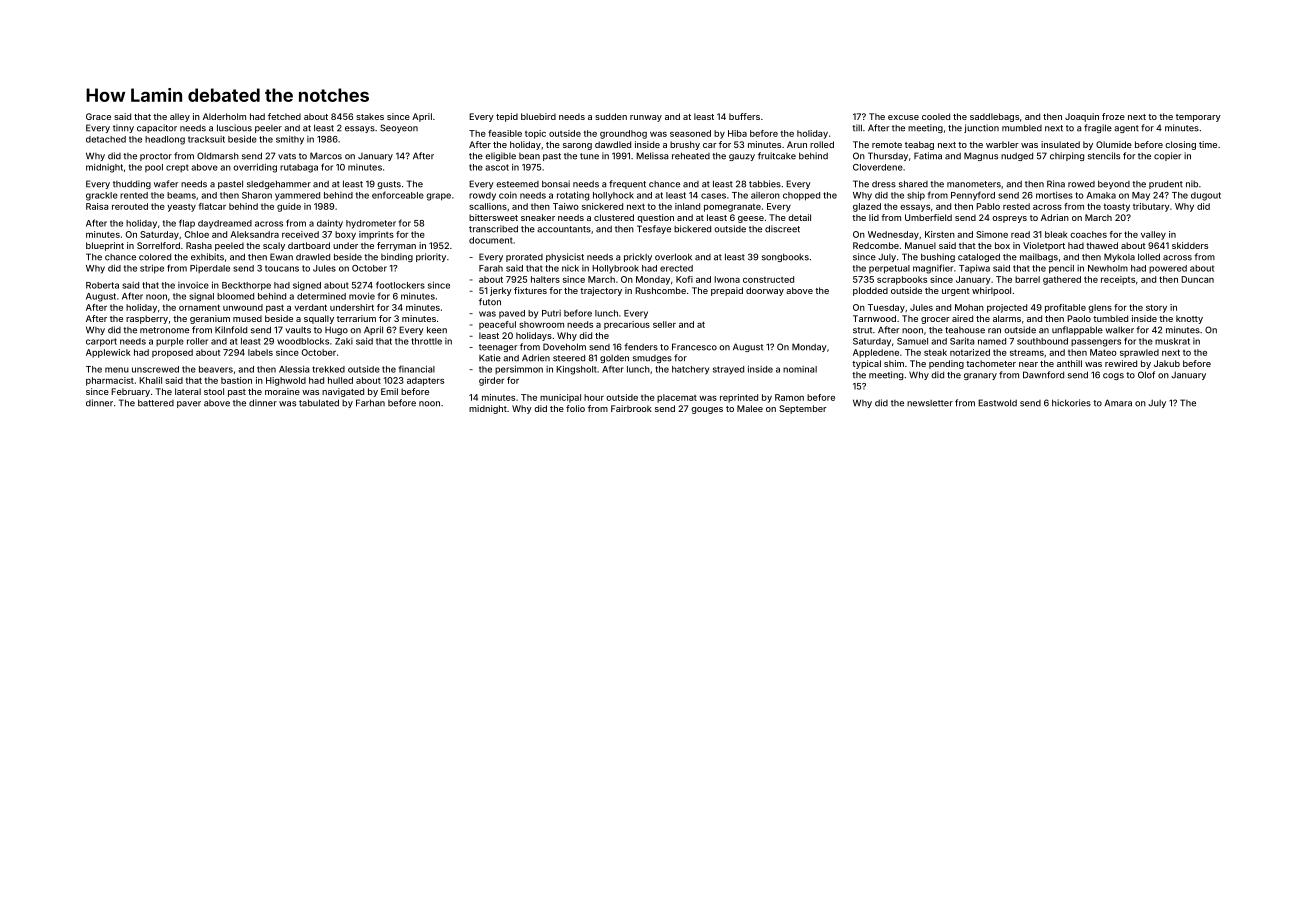  Describe the element at coordinates (613, 144) in the screenshot. I see `dawdled` at that location.
